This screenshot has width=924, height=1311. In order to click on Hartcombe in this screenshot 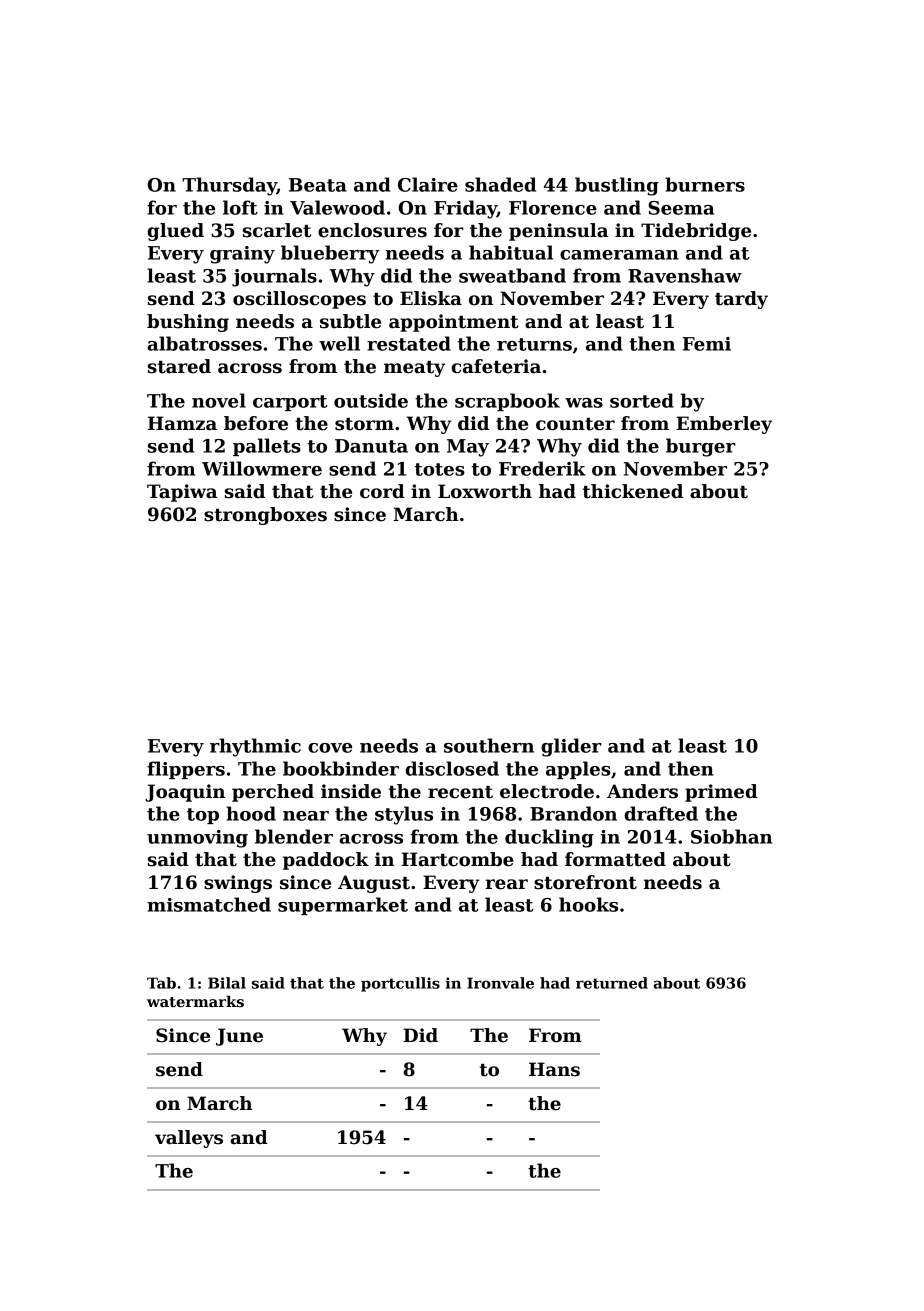, I will do `click(457, 859)`.
